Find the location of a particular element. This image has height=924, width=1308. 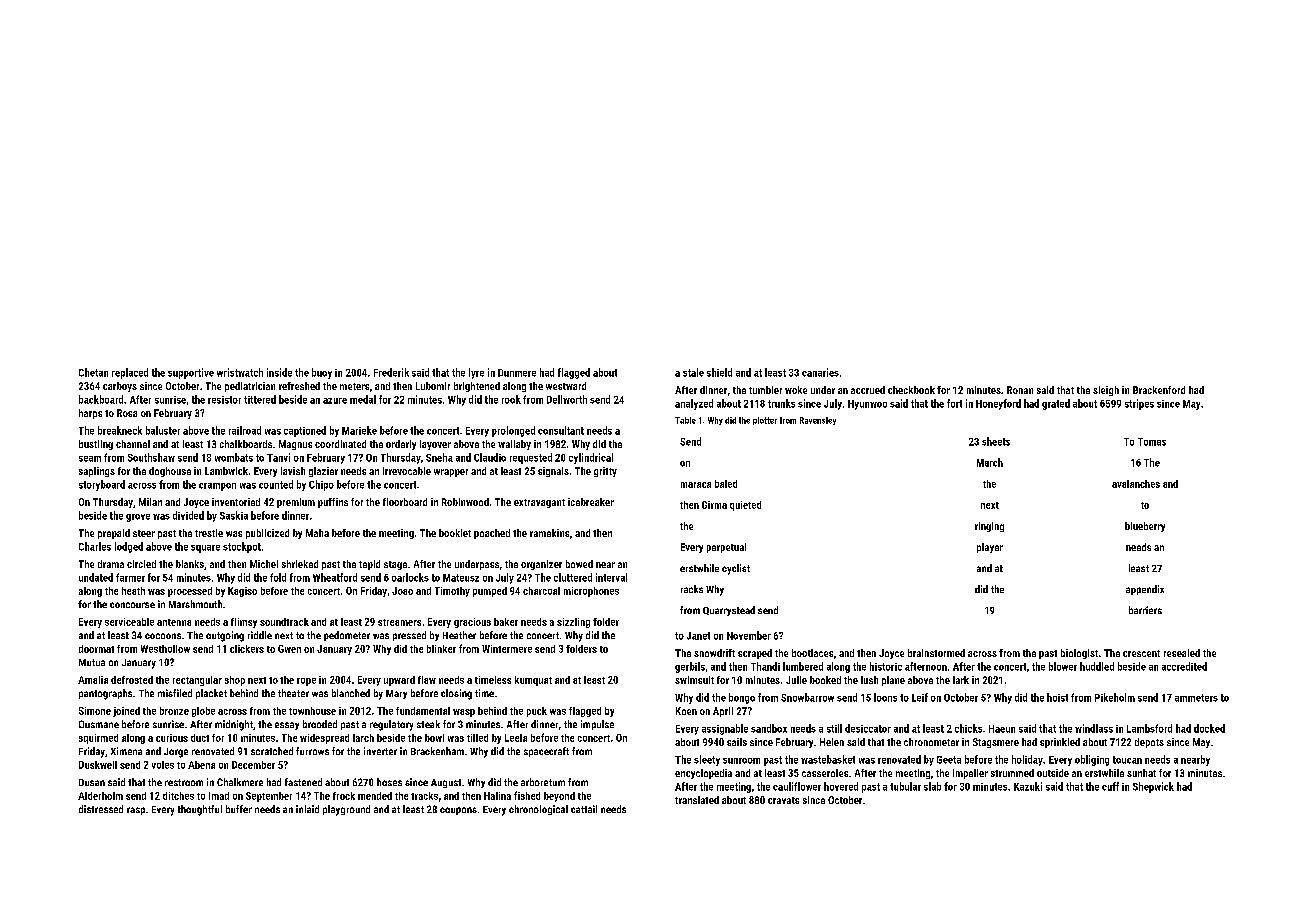

obliging is located at coordinates (1092, 760).
